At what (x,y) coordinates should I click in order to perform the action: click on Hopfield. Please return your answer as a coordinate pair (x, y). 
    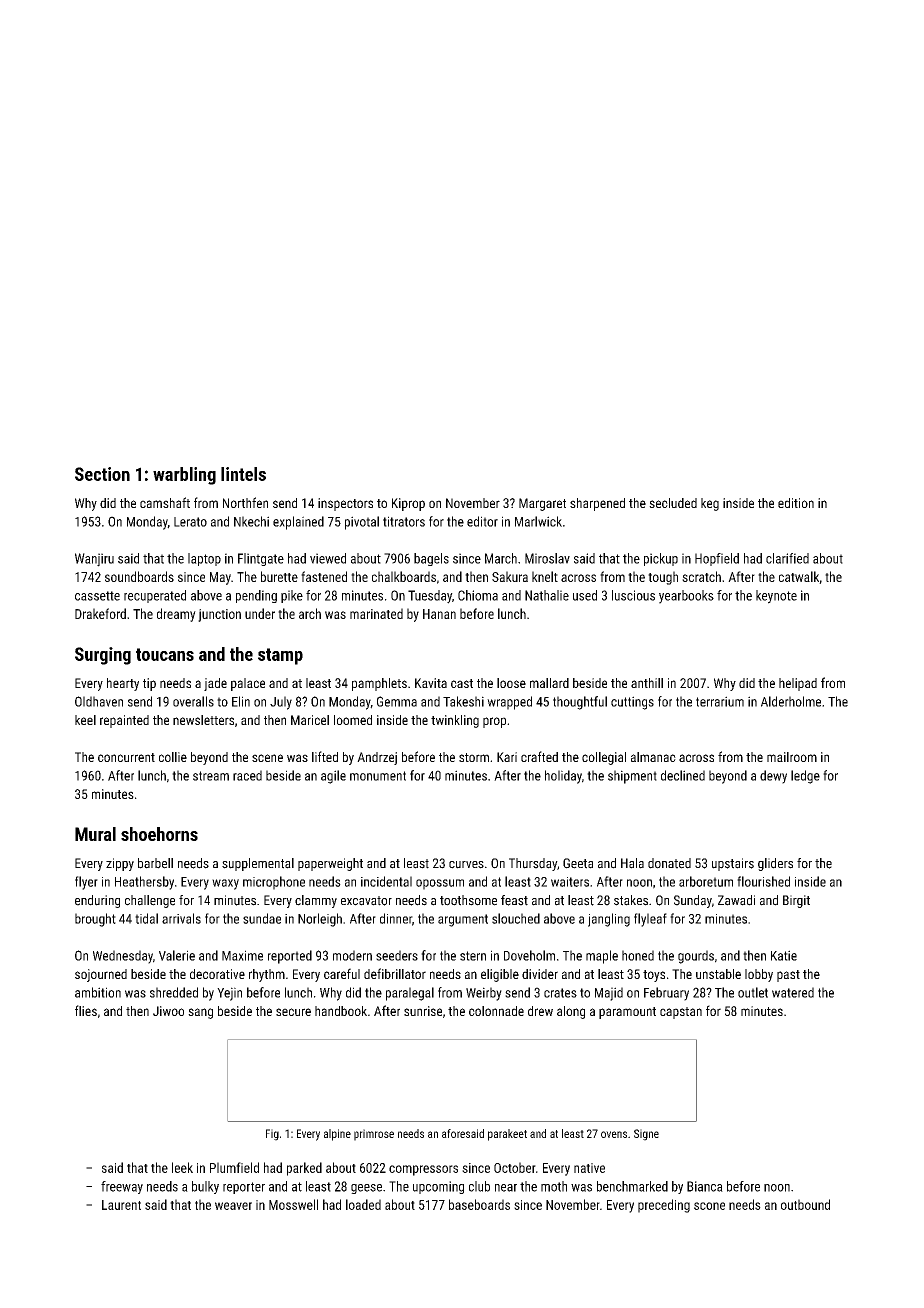
    Looking at the image, I should click on (717, 559).
